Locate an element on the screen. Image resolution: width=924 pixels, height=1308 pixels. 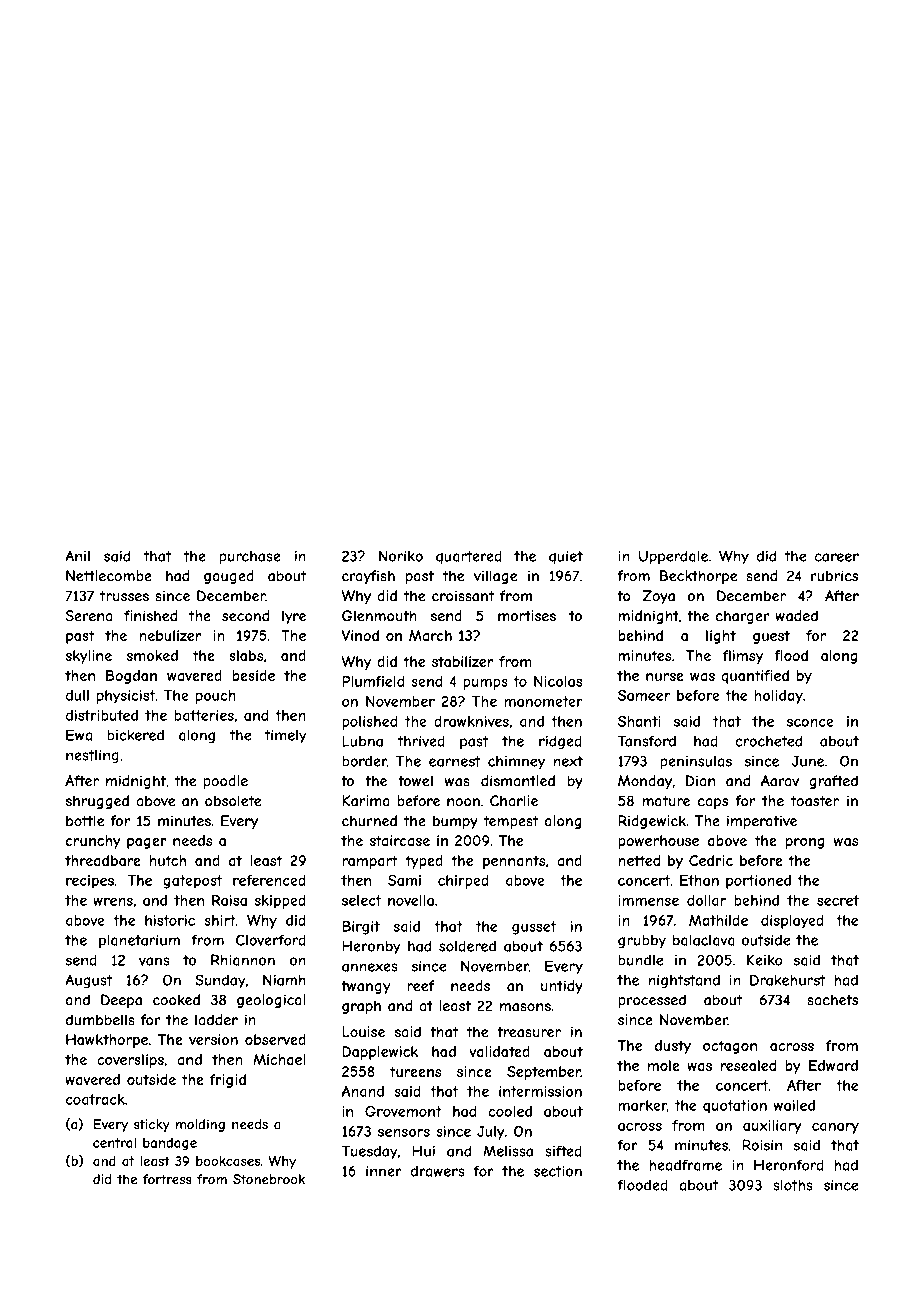
fortress is located at coordinates (167, 1179).
